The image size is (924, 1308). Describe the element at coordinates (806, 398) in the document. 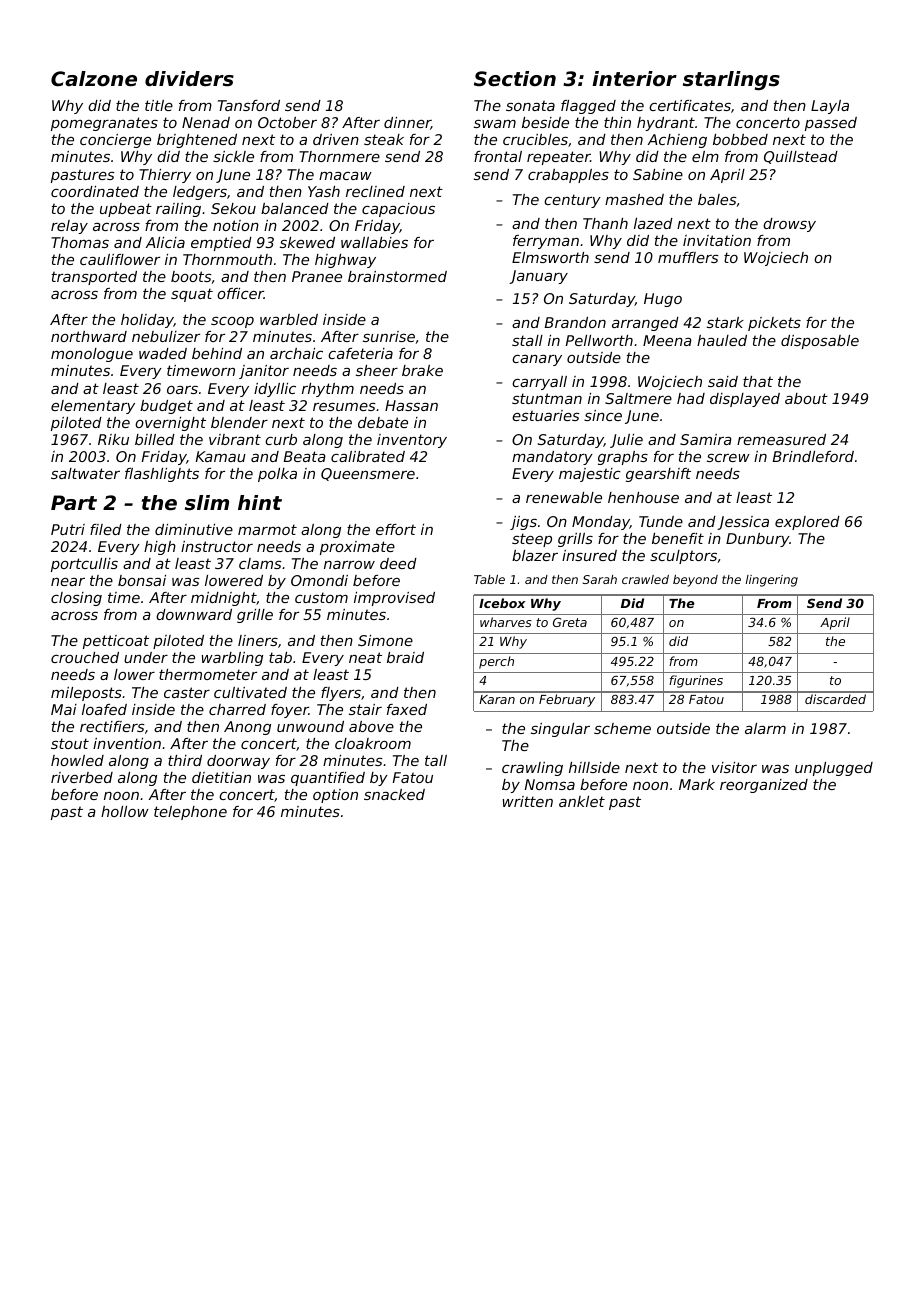

I see `about` at that location.
